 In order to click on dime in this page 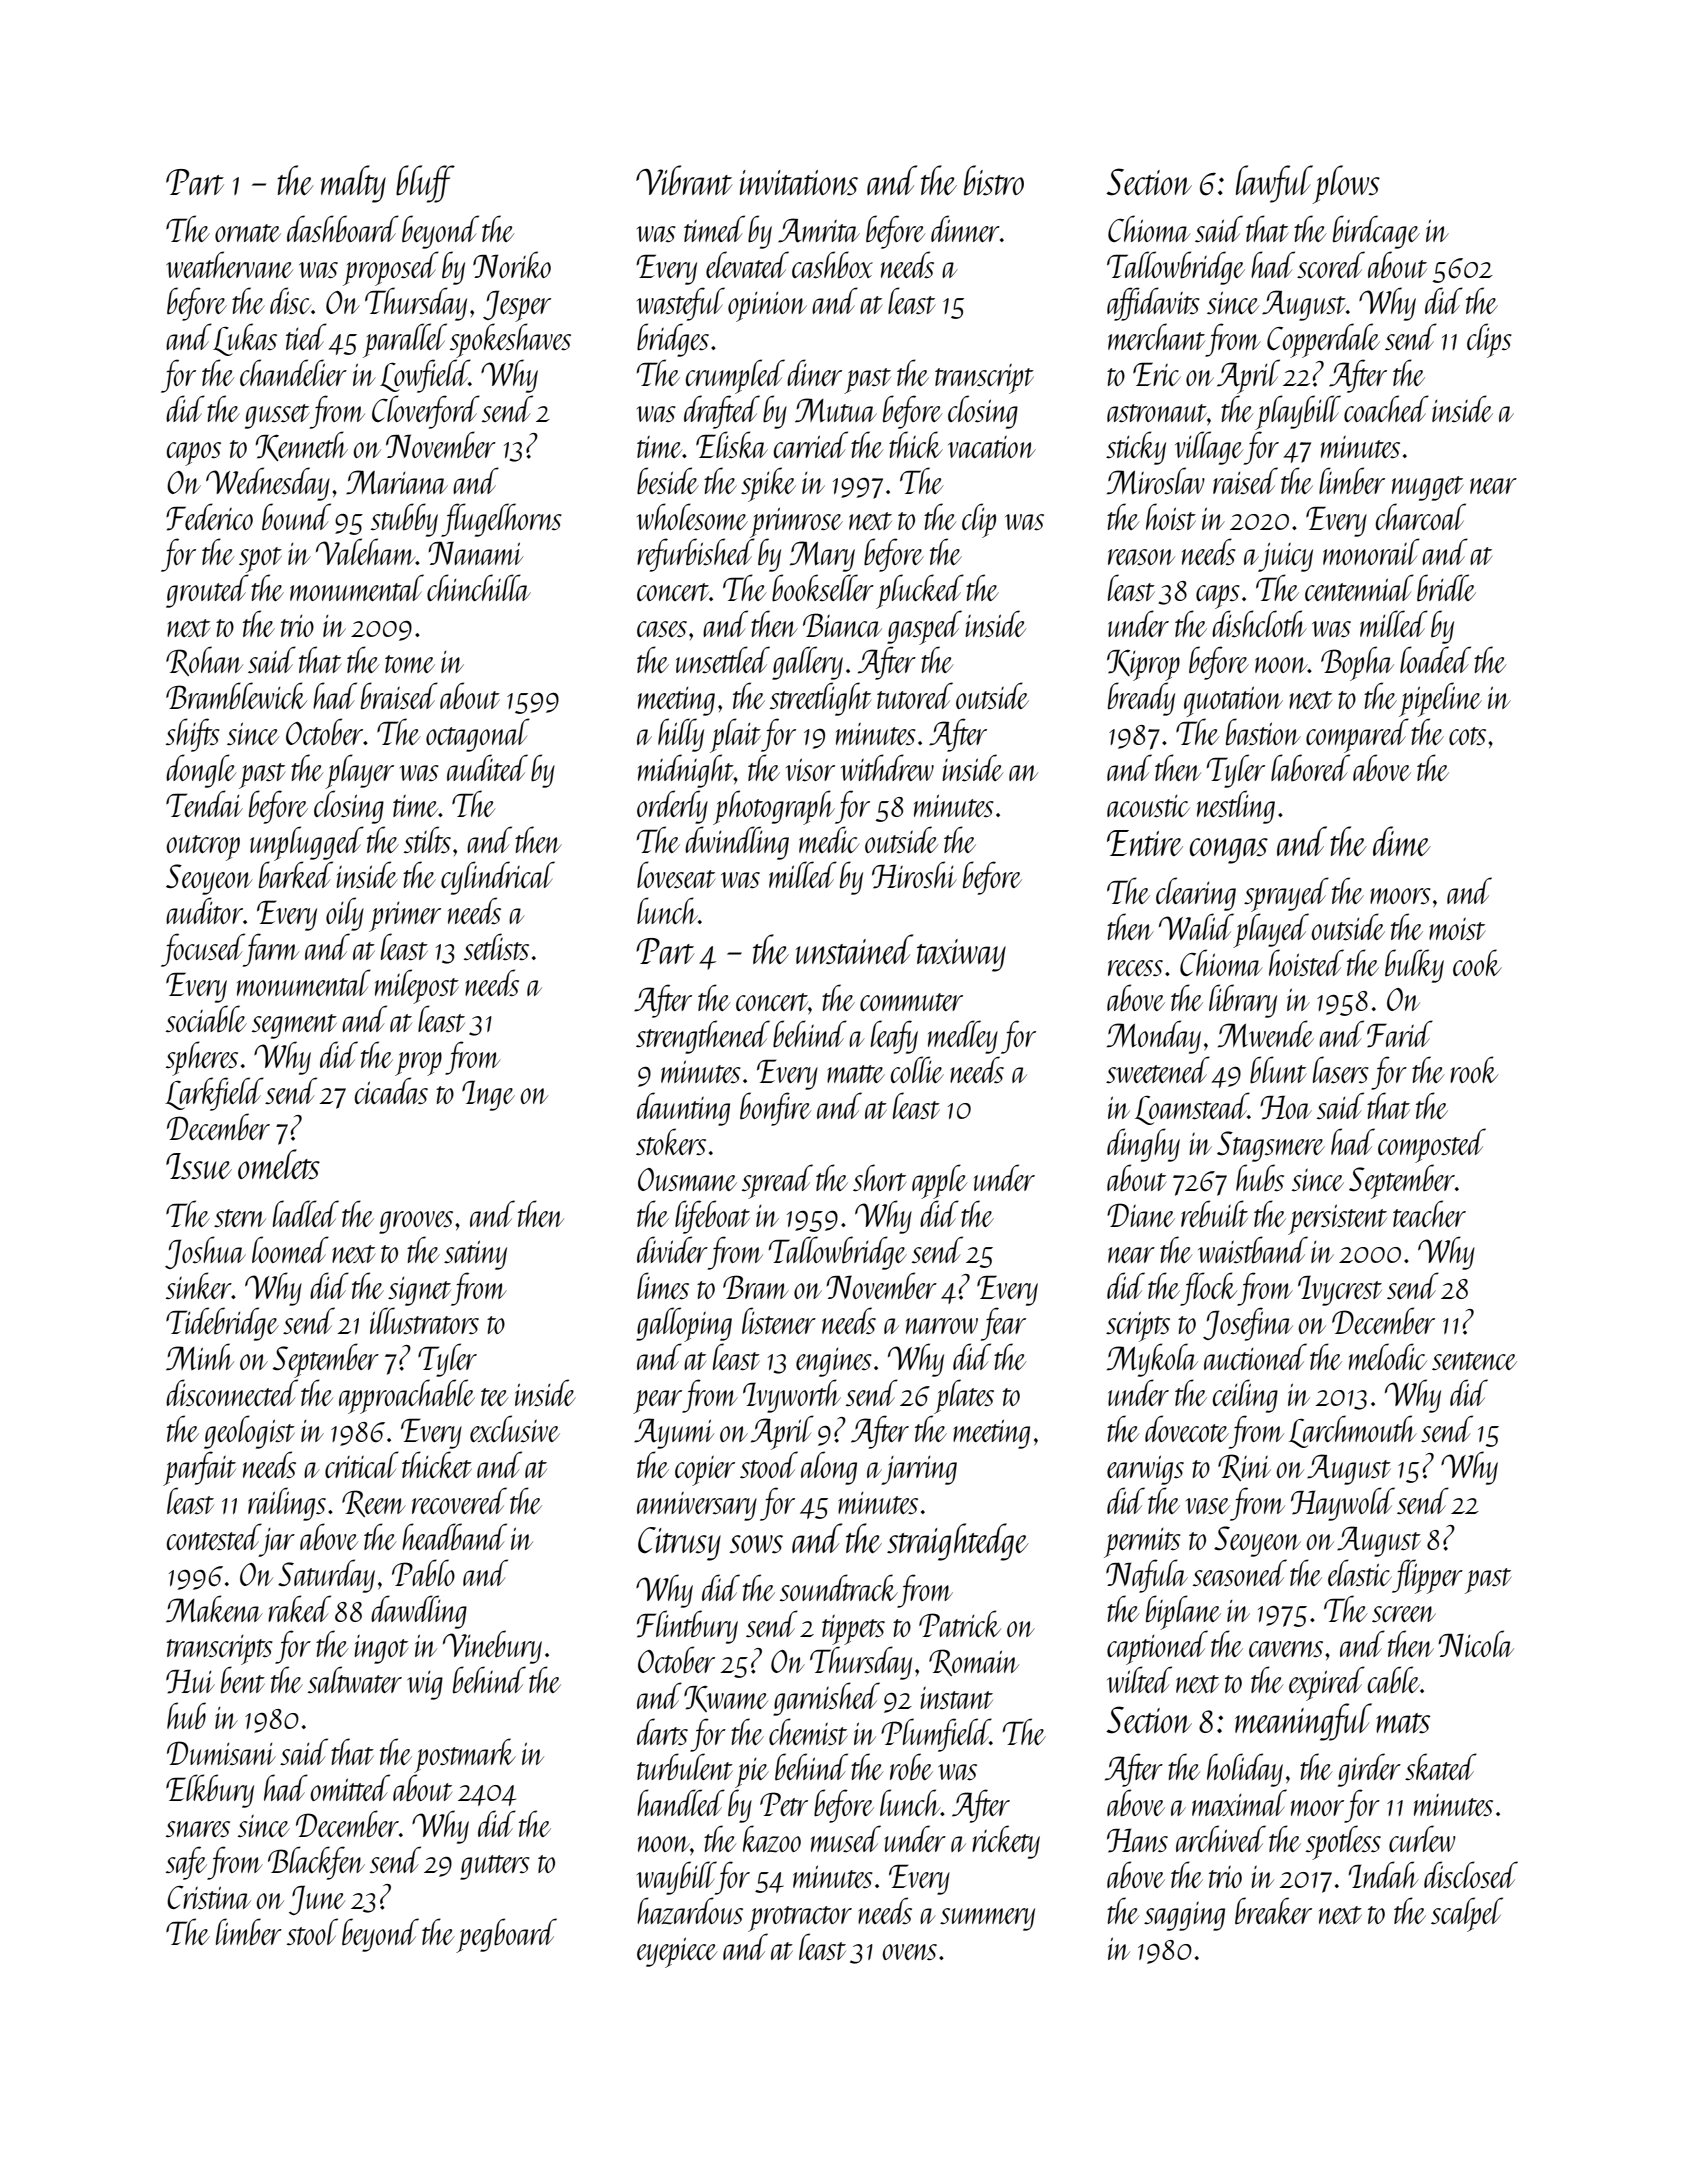, I will do `click(1402, 841)`.
